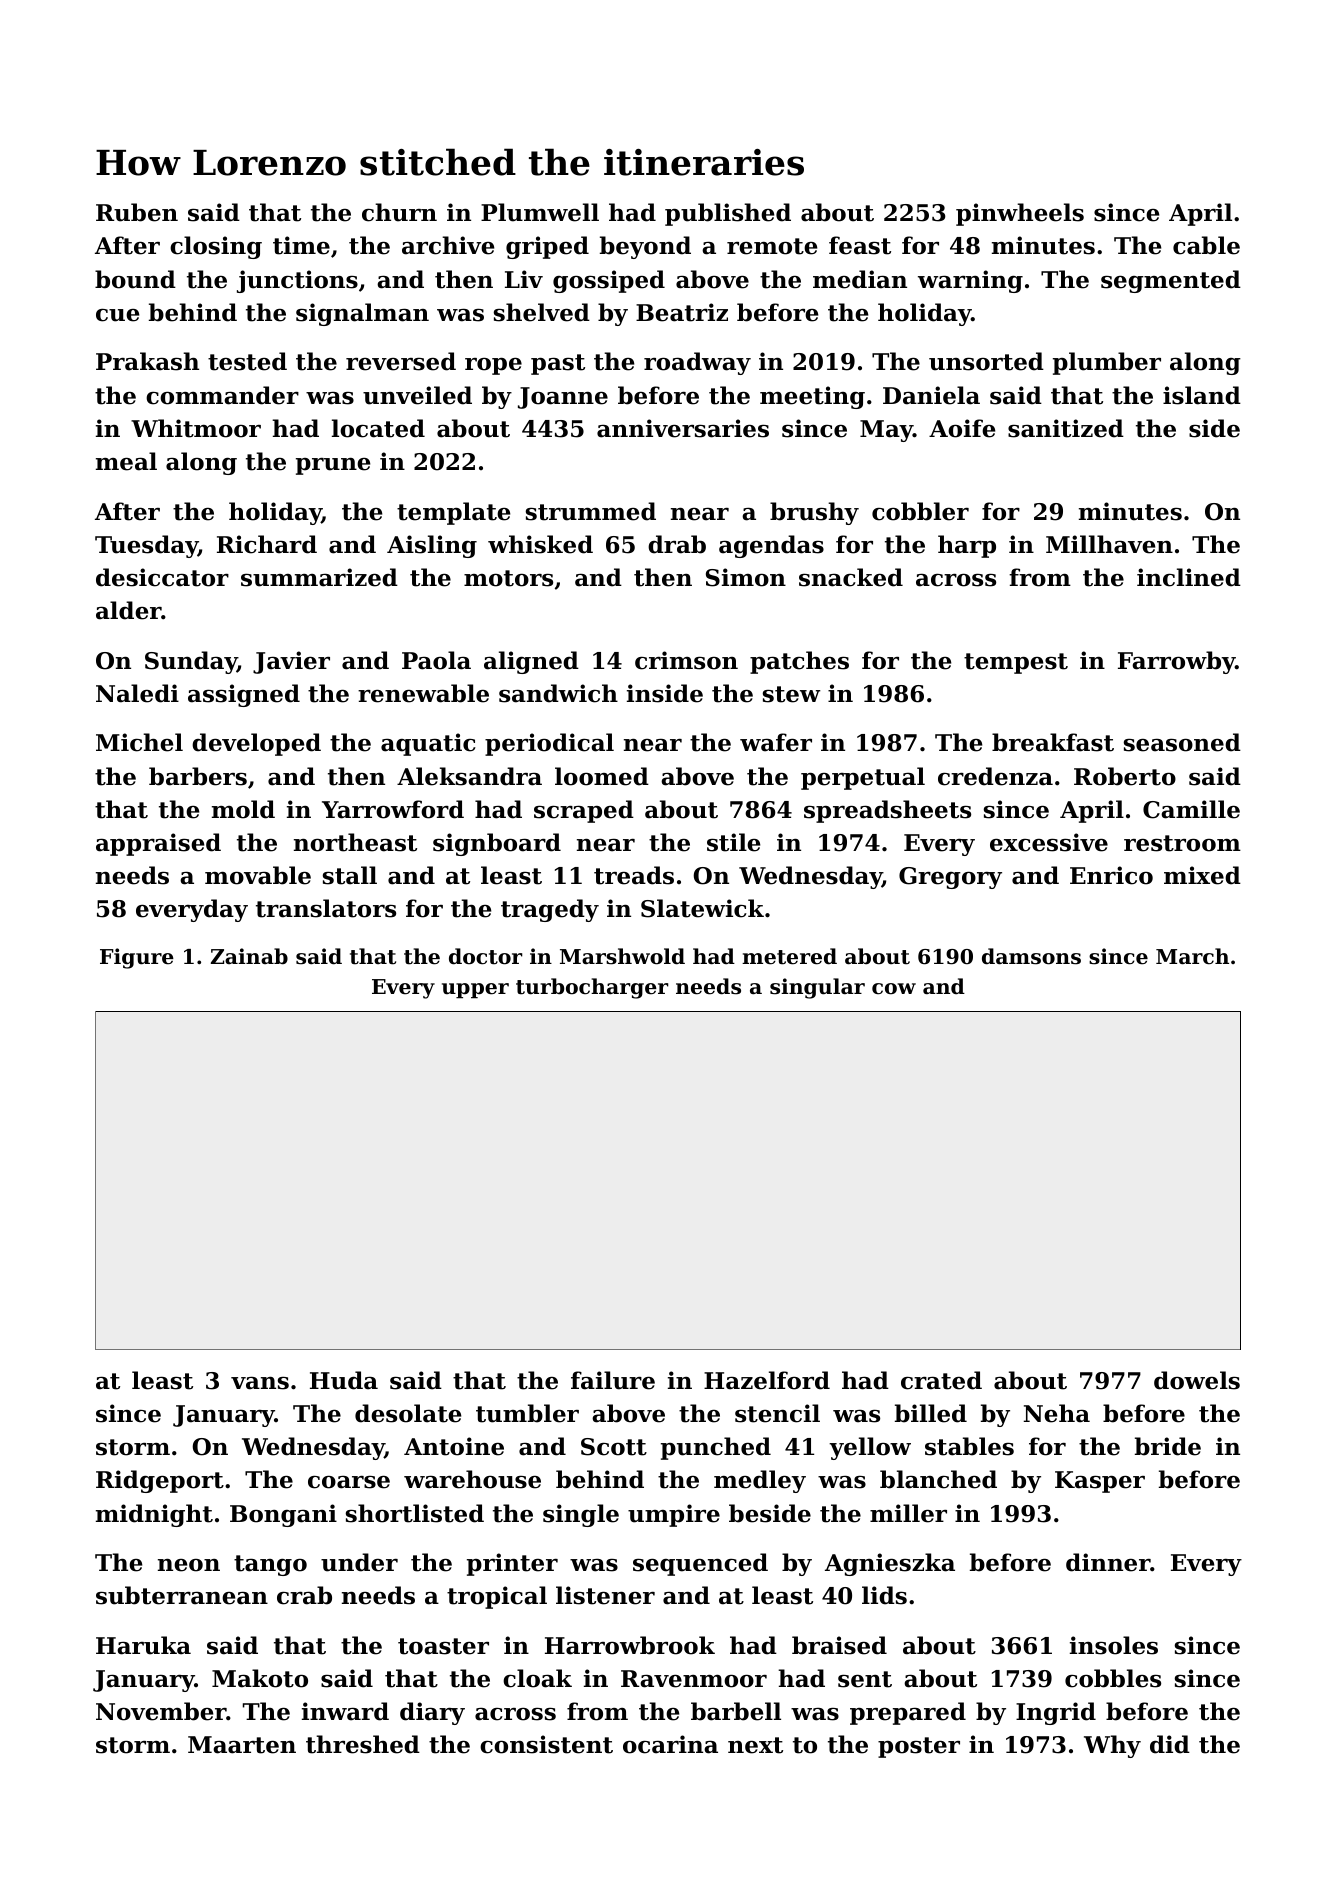 This page has width=1336, height=1890. Describe the element at coordinates (605, 1595) in the page. I see `listener` at that location.
